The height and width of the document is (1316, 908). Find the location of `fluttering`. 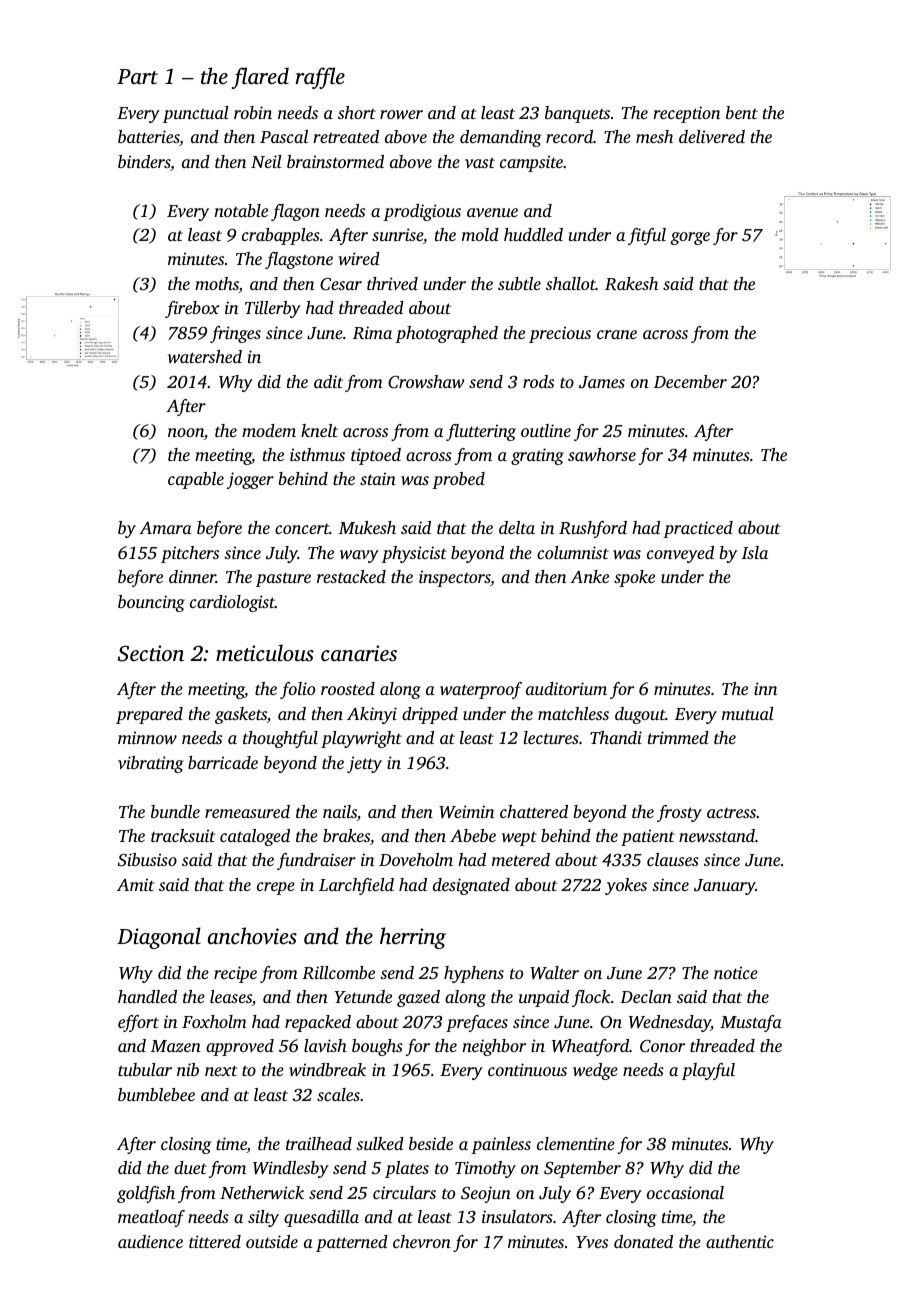

fluttering is located at coordinates (481, 432).
